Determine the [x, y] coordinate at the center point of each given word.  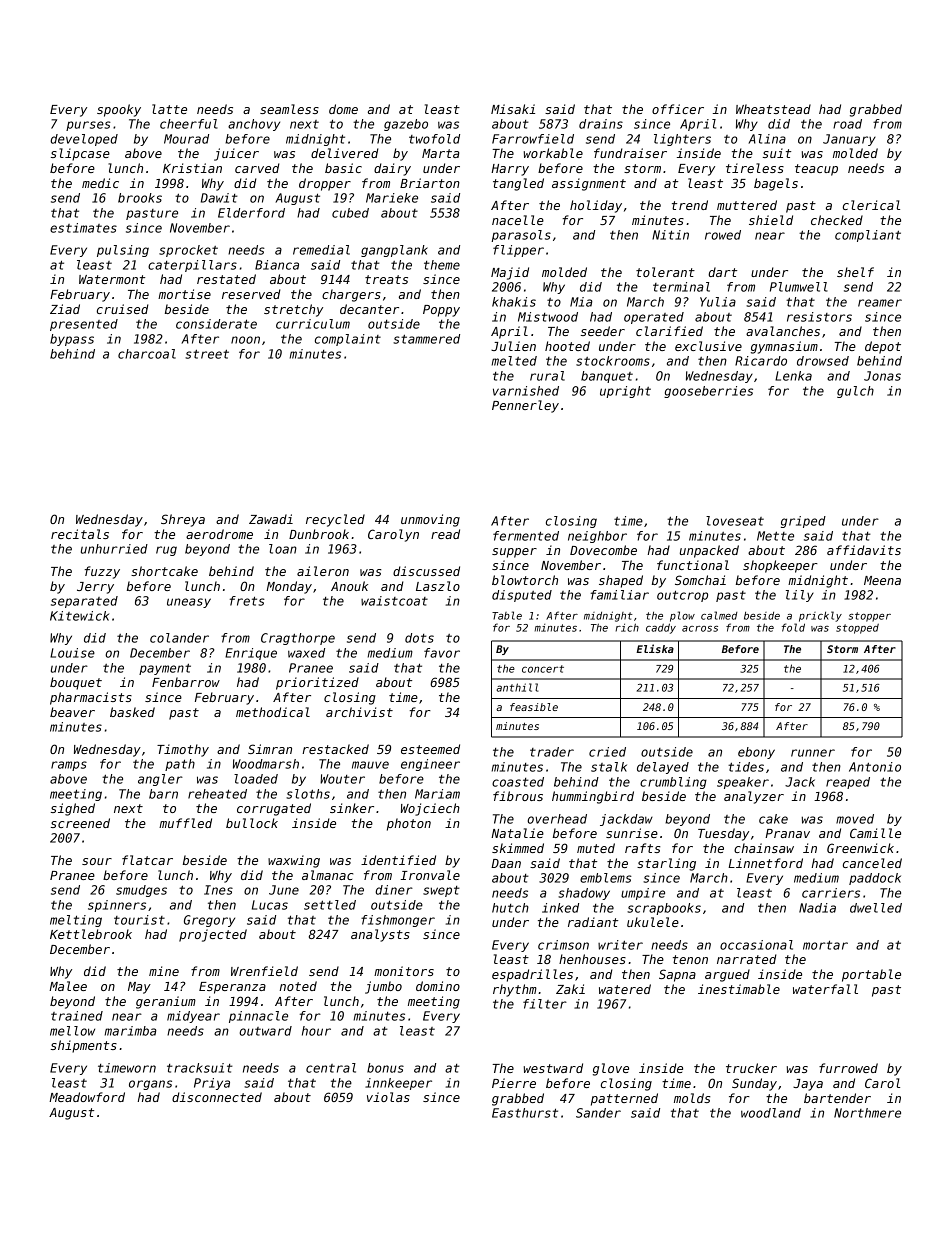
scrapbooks [664, 909]
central [331, 1068]
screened [80, 823]
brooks [140, 198]
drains [601, 124]
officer [678, 109]
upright [625, 392]
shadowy [584, 894]
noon [245, 340]
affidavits [864, 550]
